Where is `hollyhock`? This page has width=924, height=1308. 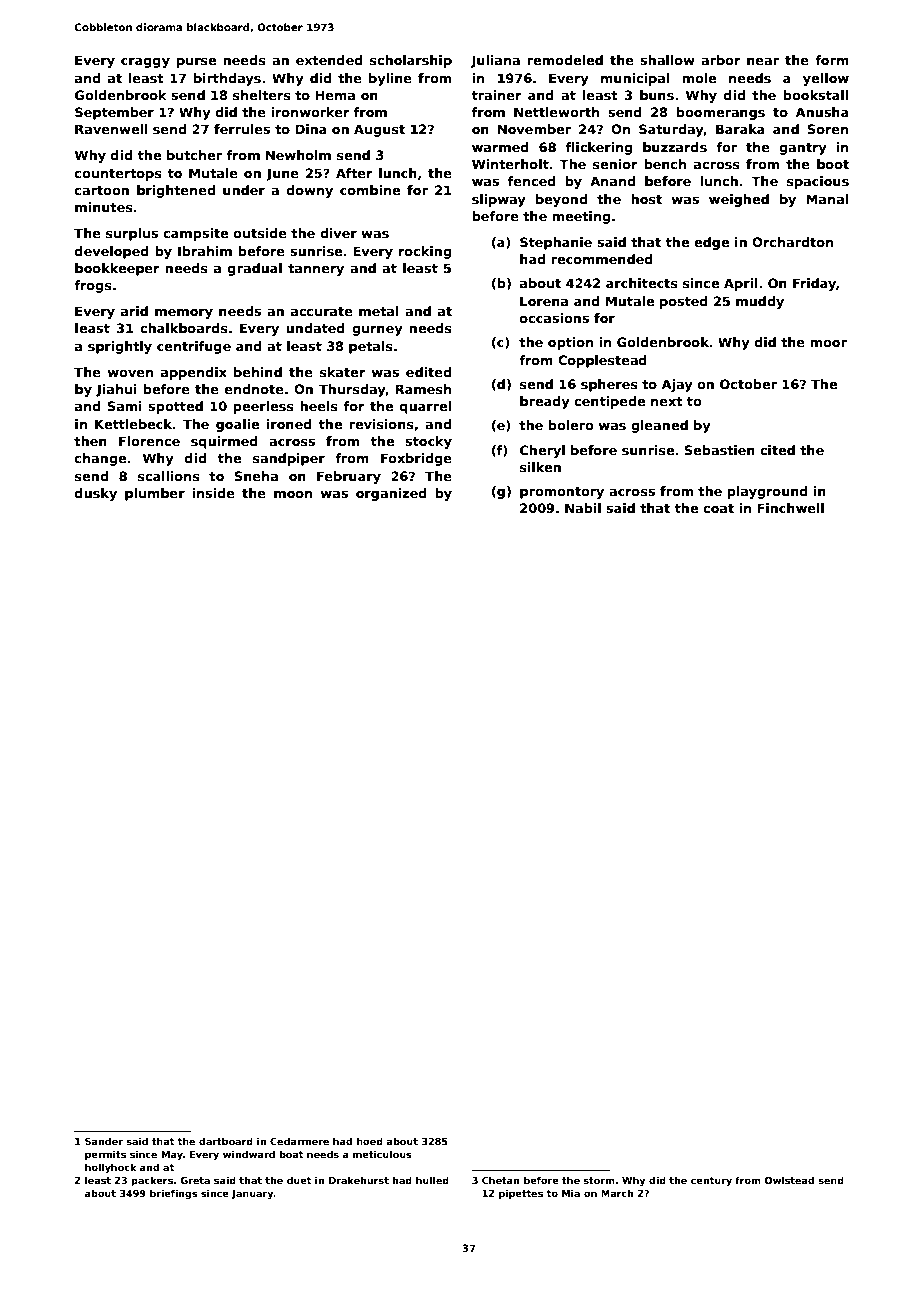 hollyhock is located at coordinates (110, 1168).
